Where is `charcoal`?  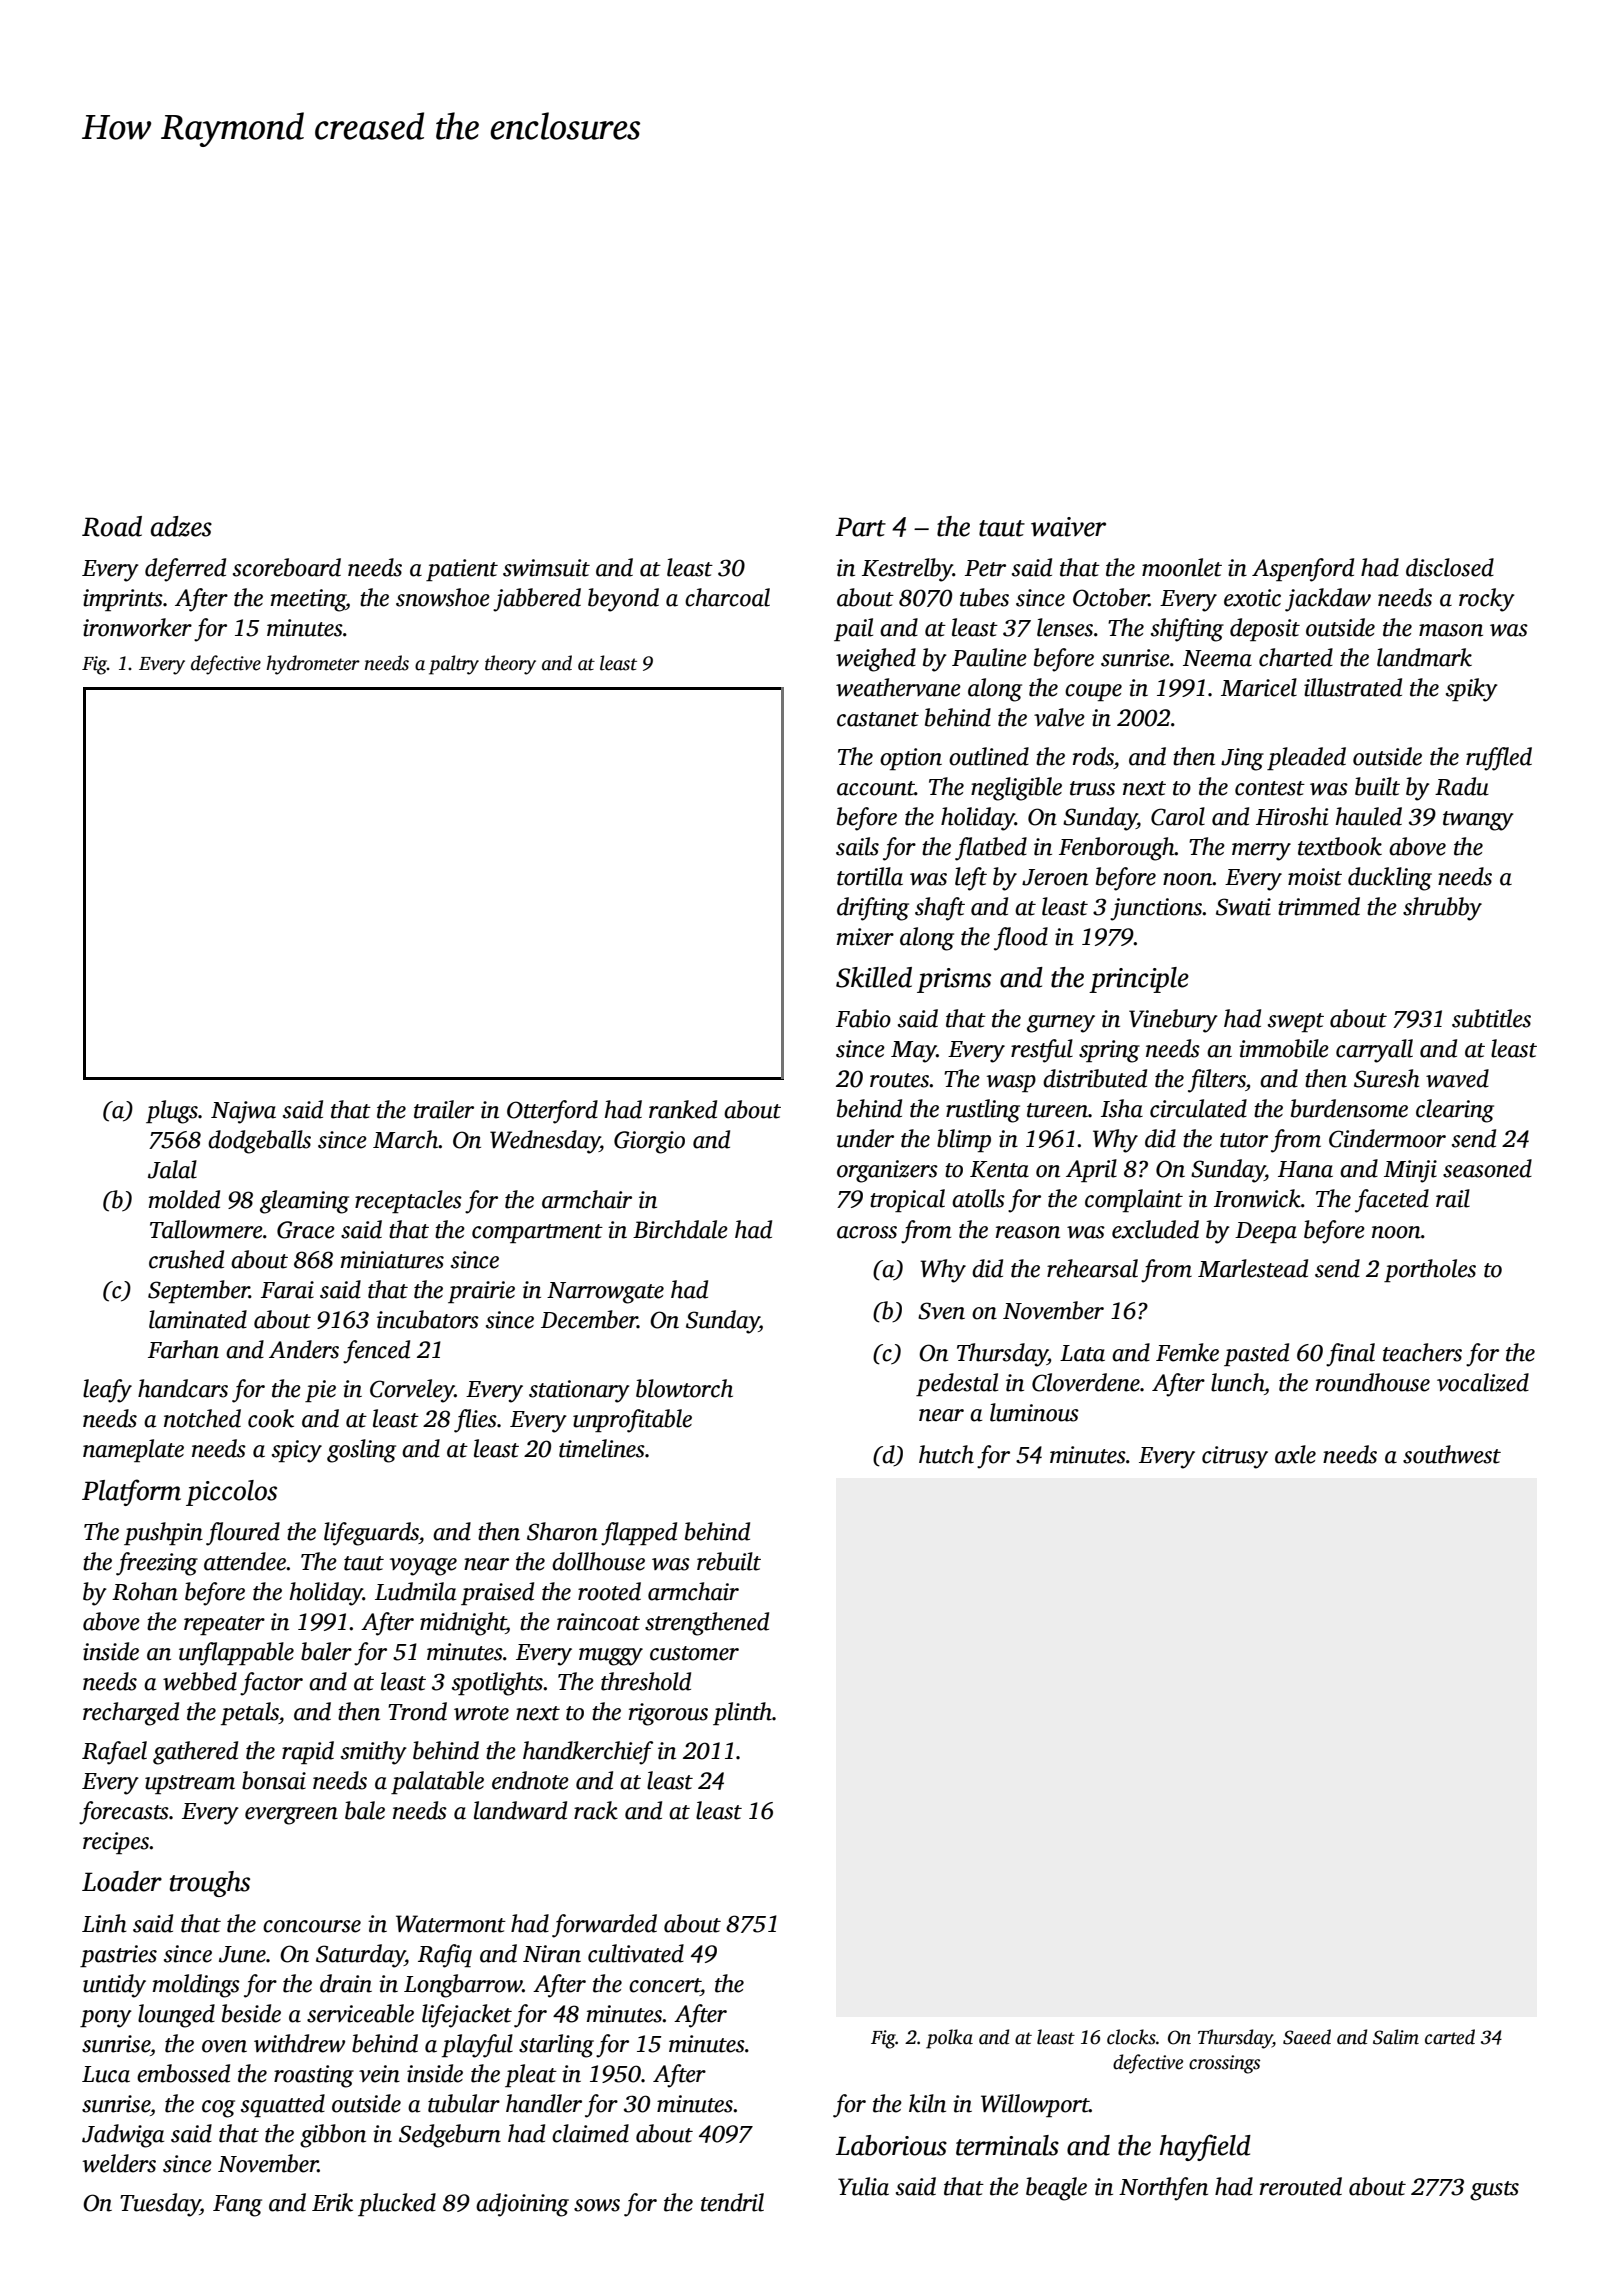
charcoal is located at coordinates (727, 597).
